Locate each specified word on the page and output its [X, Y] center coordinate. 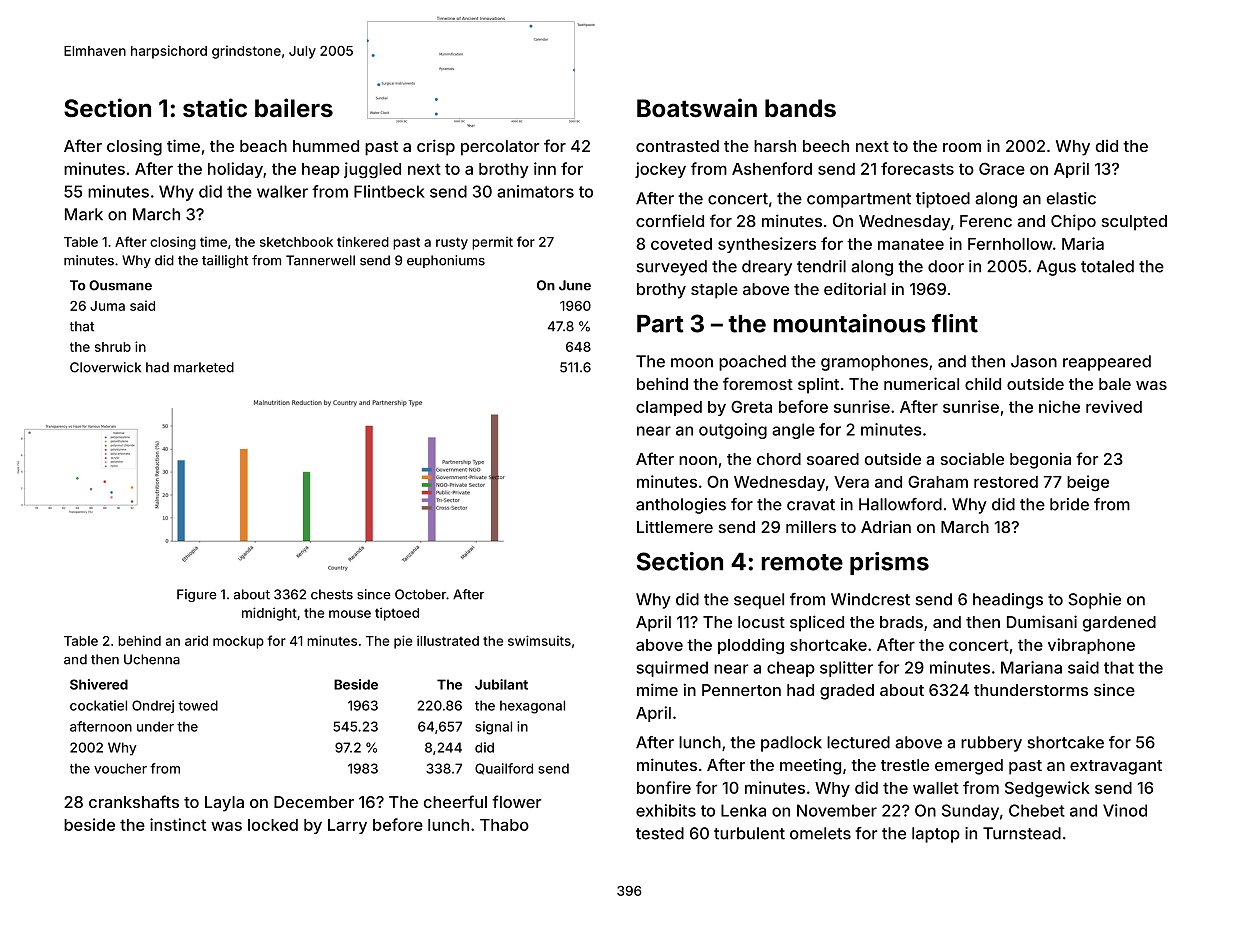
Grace [1002, 168]
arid [196, 641]
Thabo [504, 825]
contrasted [677, 146]
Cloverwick [105, 367]
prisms [889, 563]
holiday [235, 170]
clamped [669, 408]
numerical [921, 383]
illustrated [448, 640]
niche [1059, 406]
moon [692, 363]
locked [273, 825]
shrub [113, 347]
